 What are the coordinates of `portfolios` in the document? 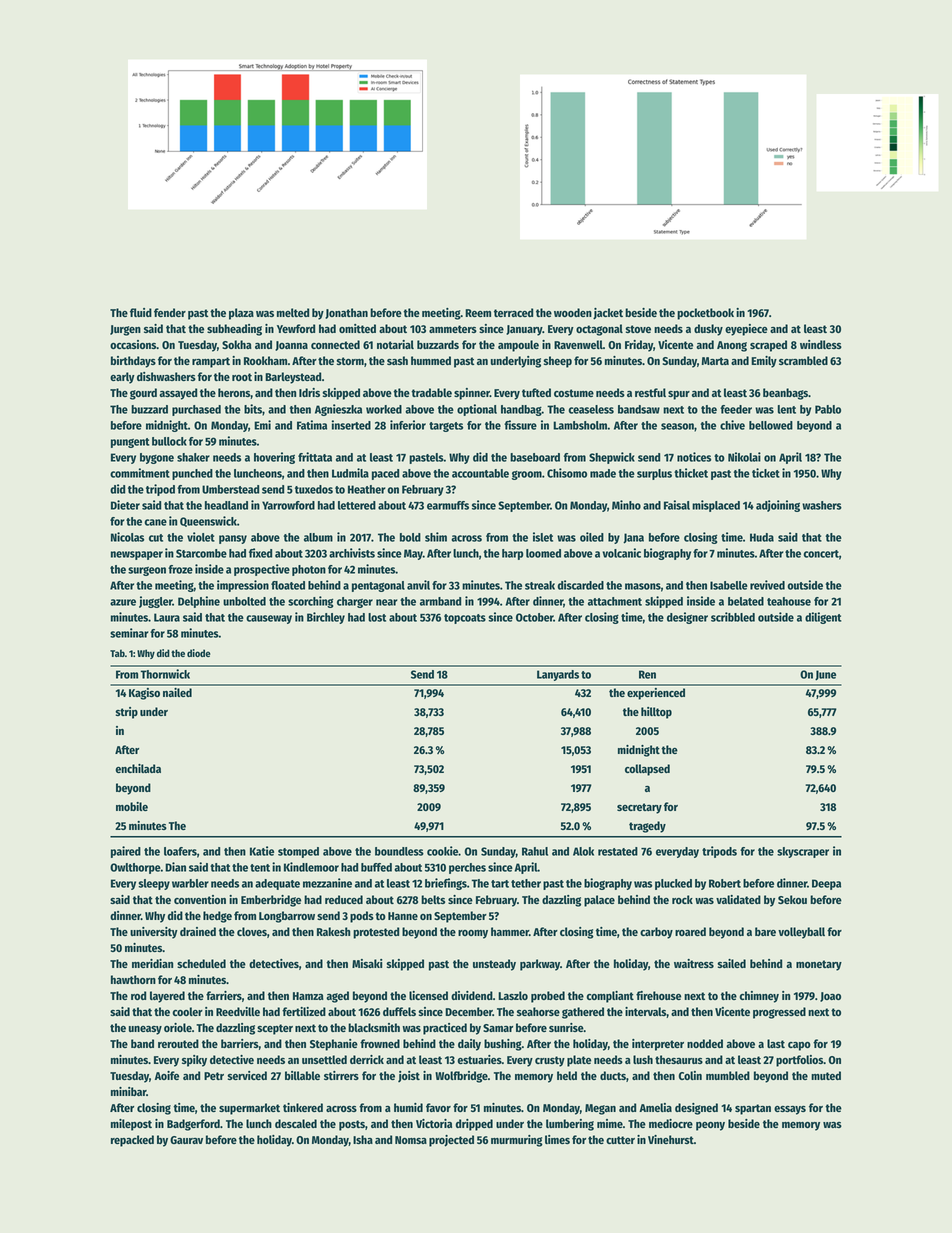 It's located at (799, 1061).
